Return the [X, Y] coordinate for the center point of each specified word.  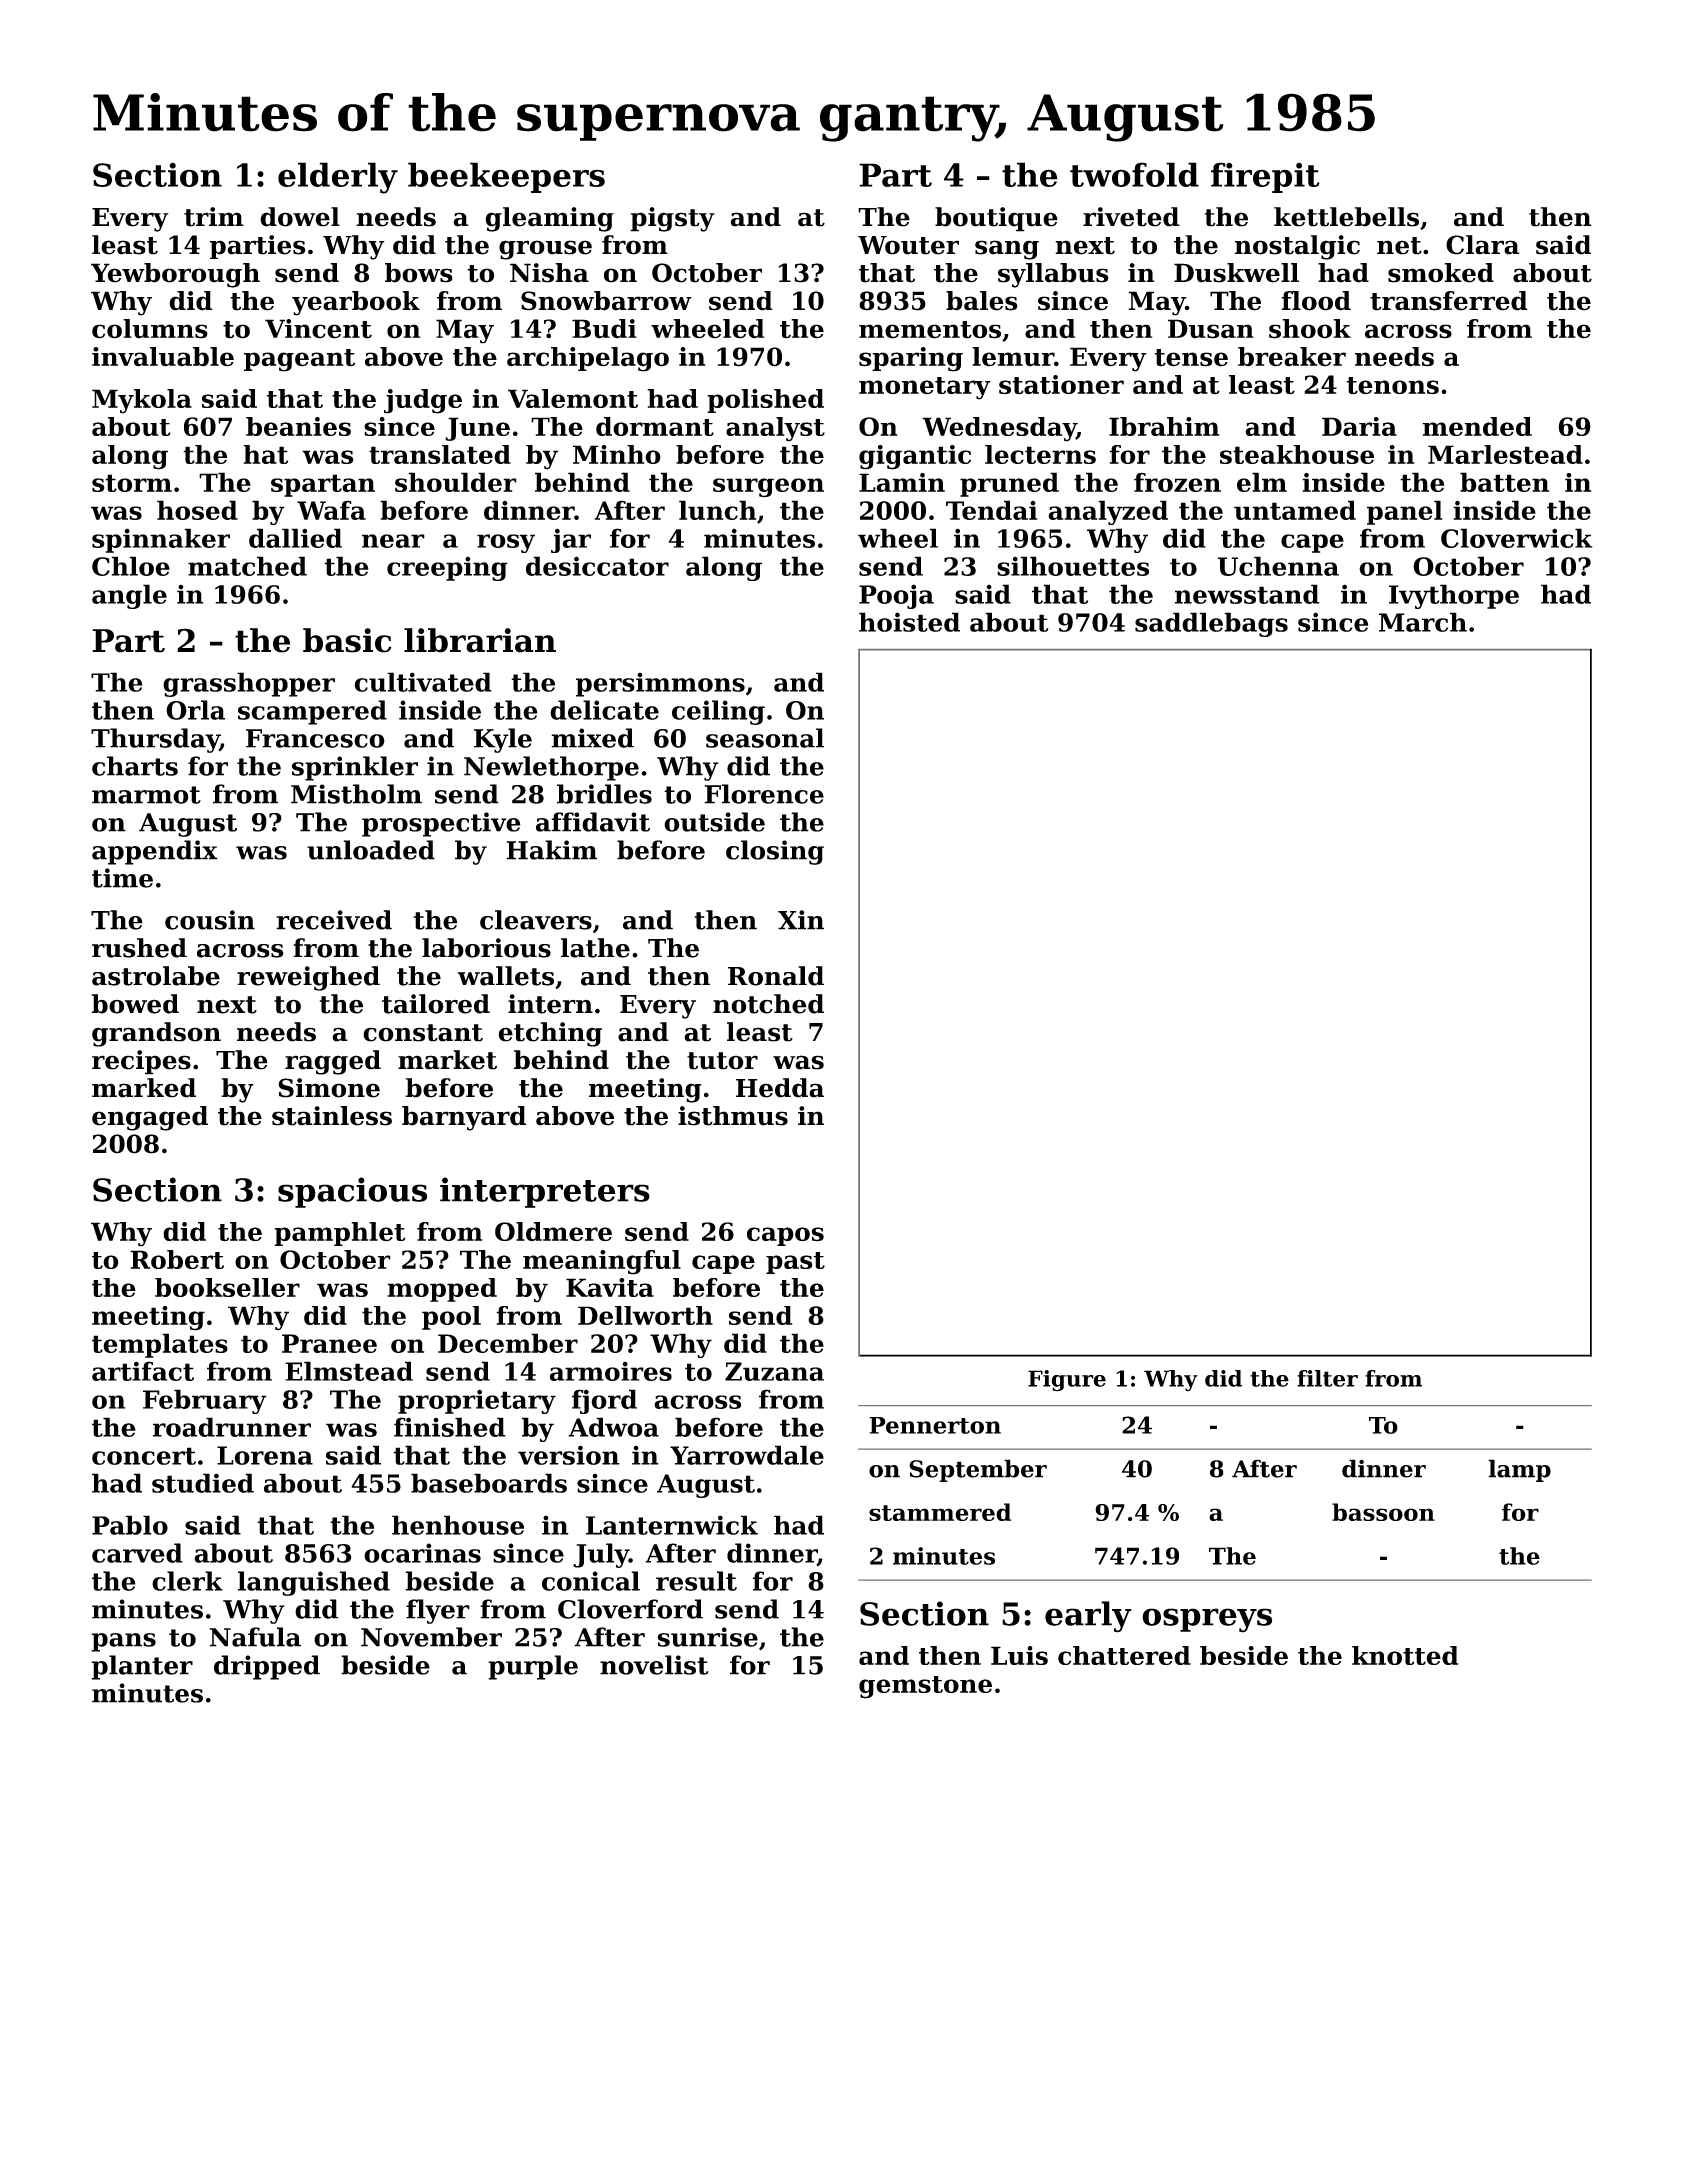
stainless [332, 1116]
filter [1327, 1378]
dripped [267, 1667]
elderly [338, 178]
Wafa [331, 510]
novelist [654, 1665]
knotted [1405, 1655]
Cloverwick [1516, 538]
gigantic [915, 457]
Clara [1482, 245]
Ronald [776, 976]
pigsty [672, 219]
